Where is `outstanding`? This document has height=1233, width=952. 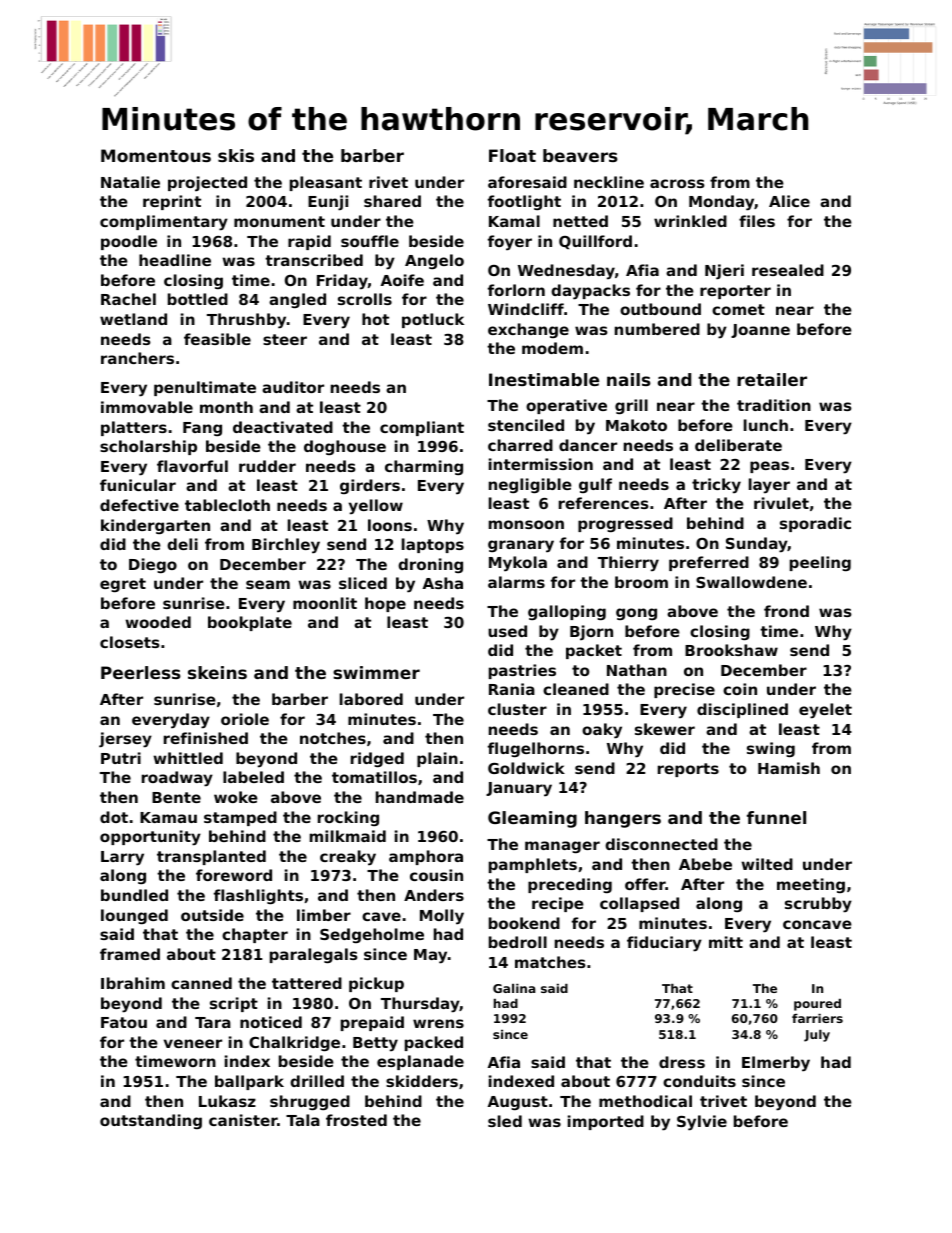
outstanding is located at coordinates (151, 1121).
